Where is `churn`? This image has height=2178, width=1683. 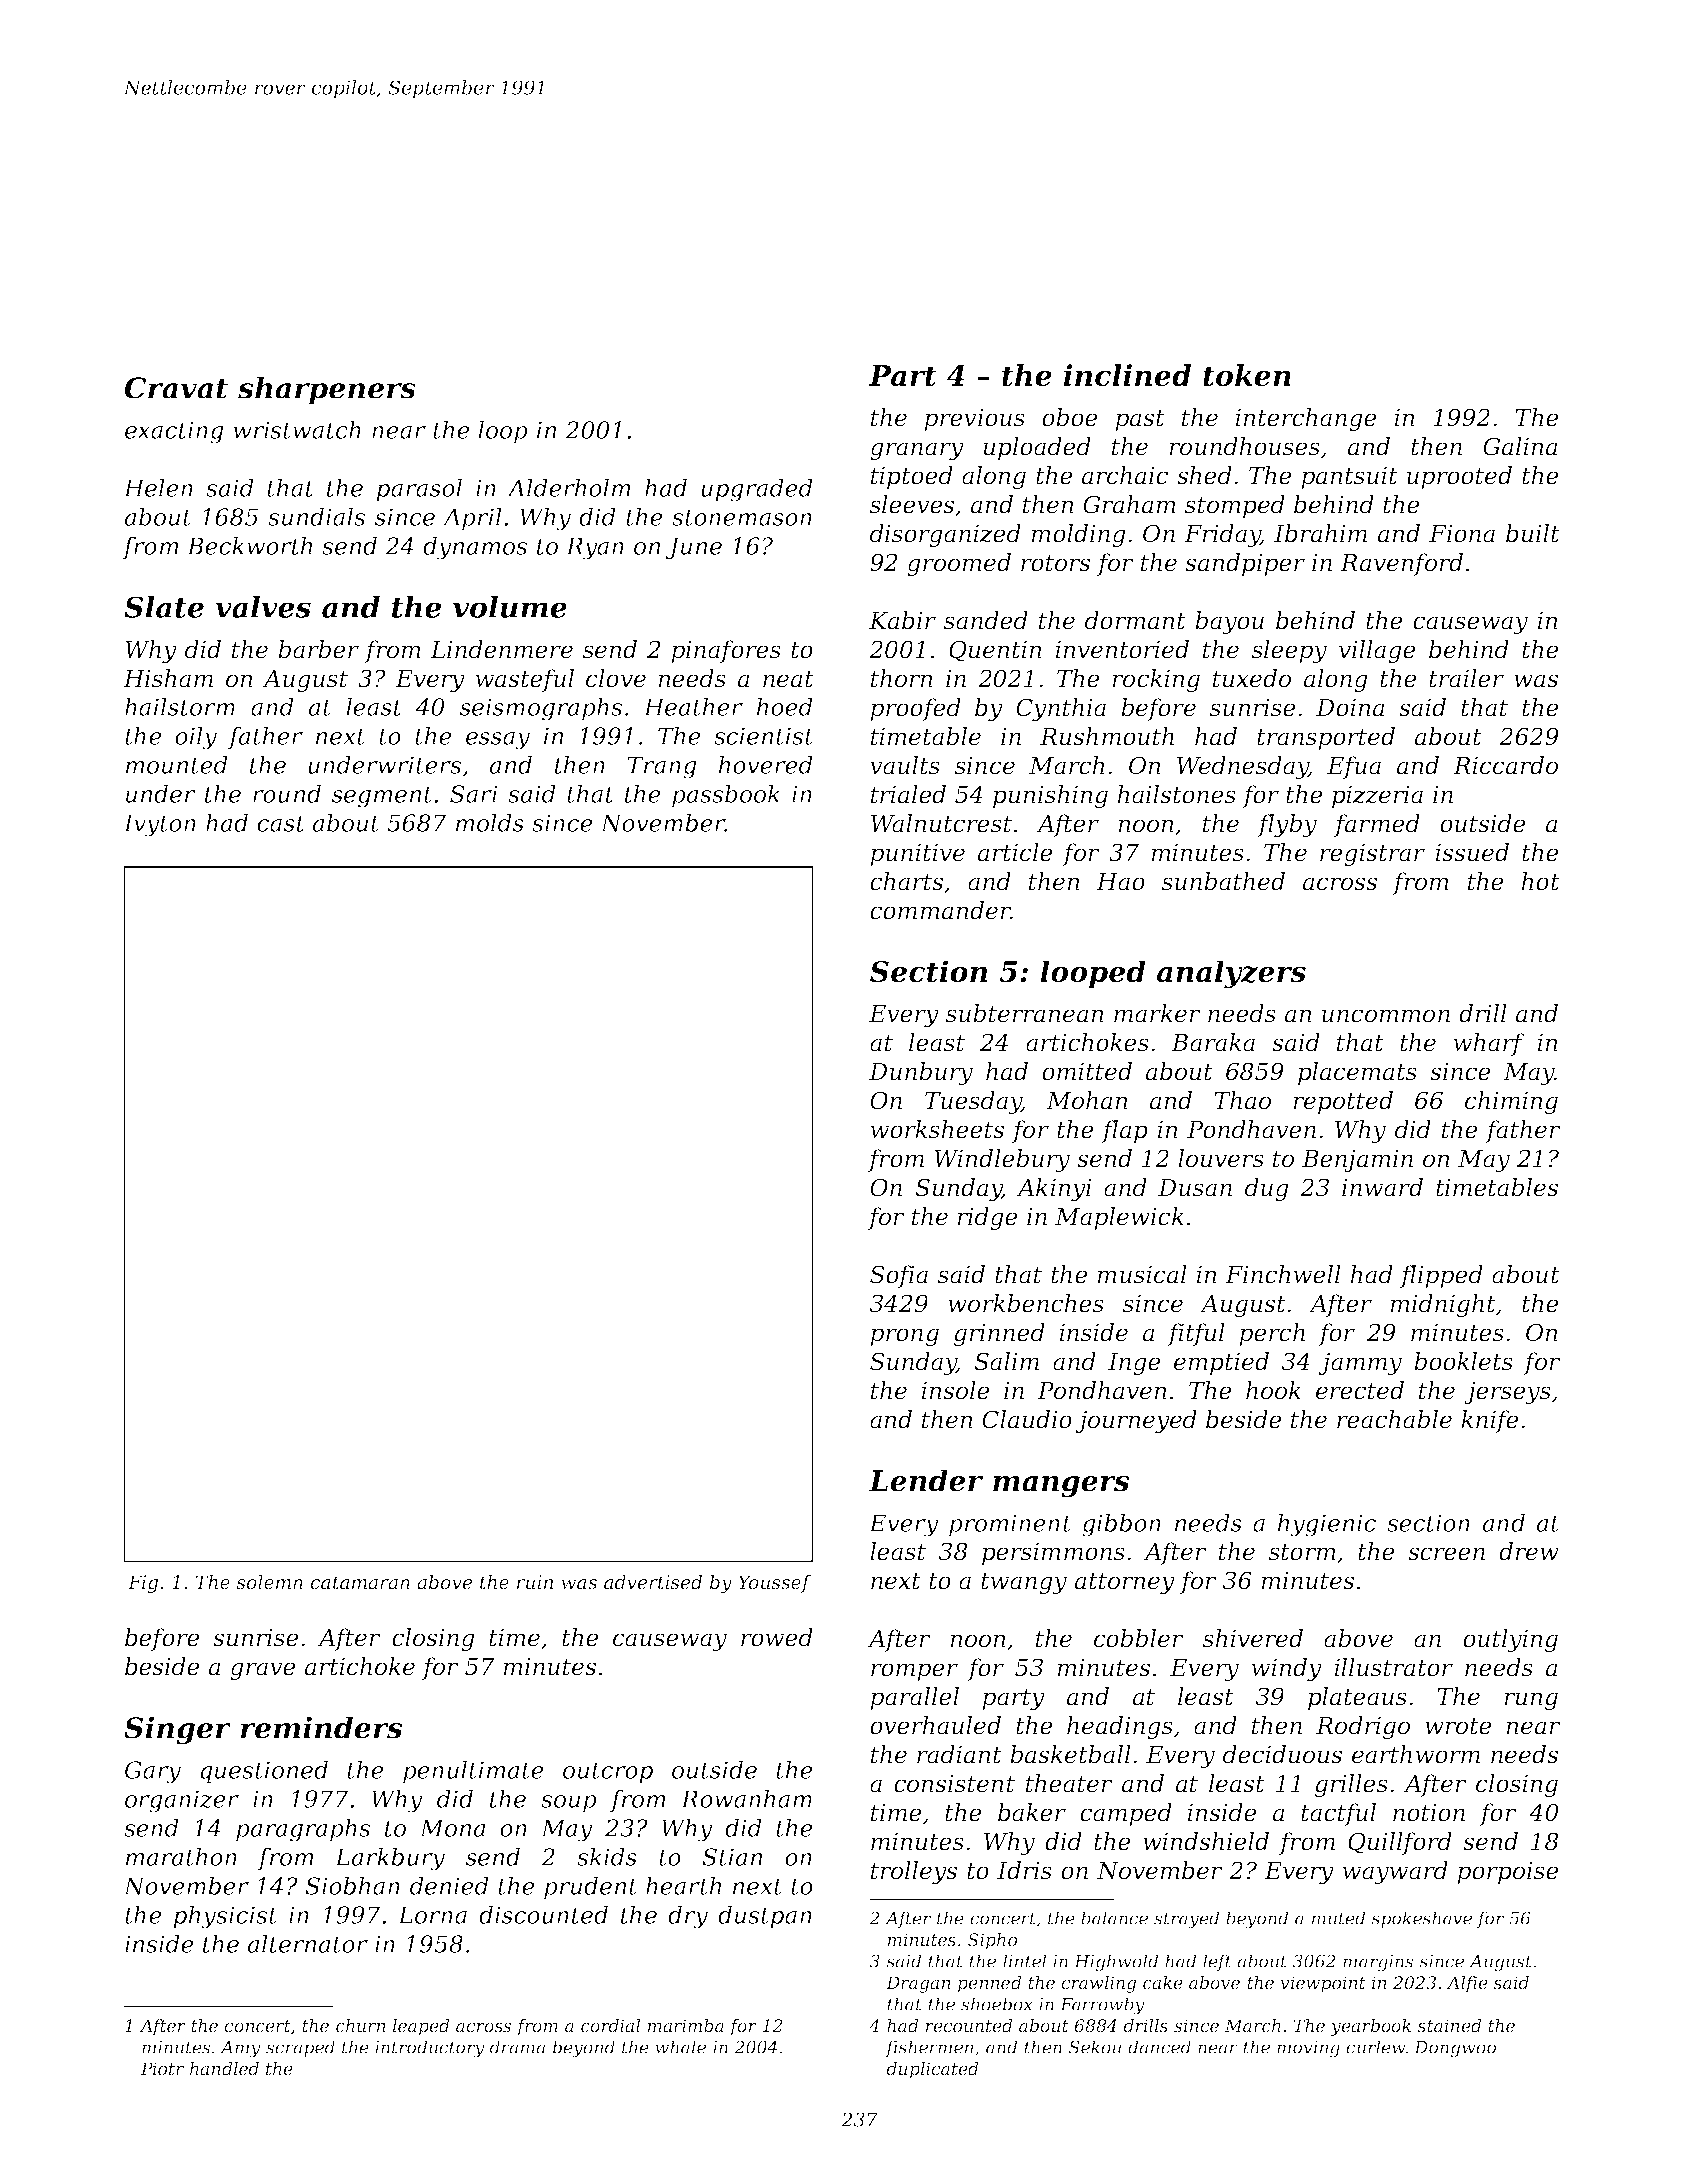
churn is located at coordinates (361, 2025).
